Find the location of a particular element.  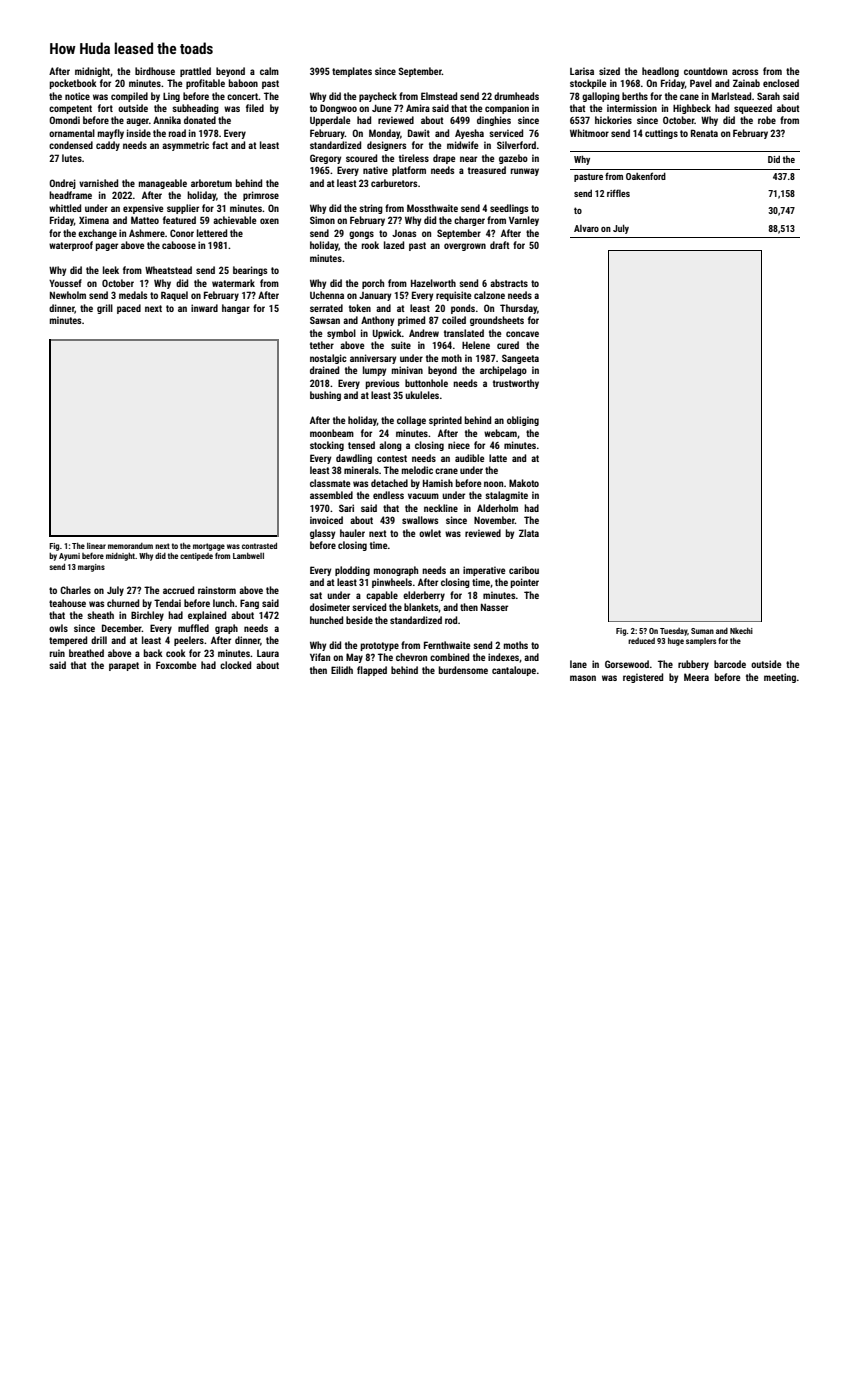

collage is located at coordinates (411, 421).
